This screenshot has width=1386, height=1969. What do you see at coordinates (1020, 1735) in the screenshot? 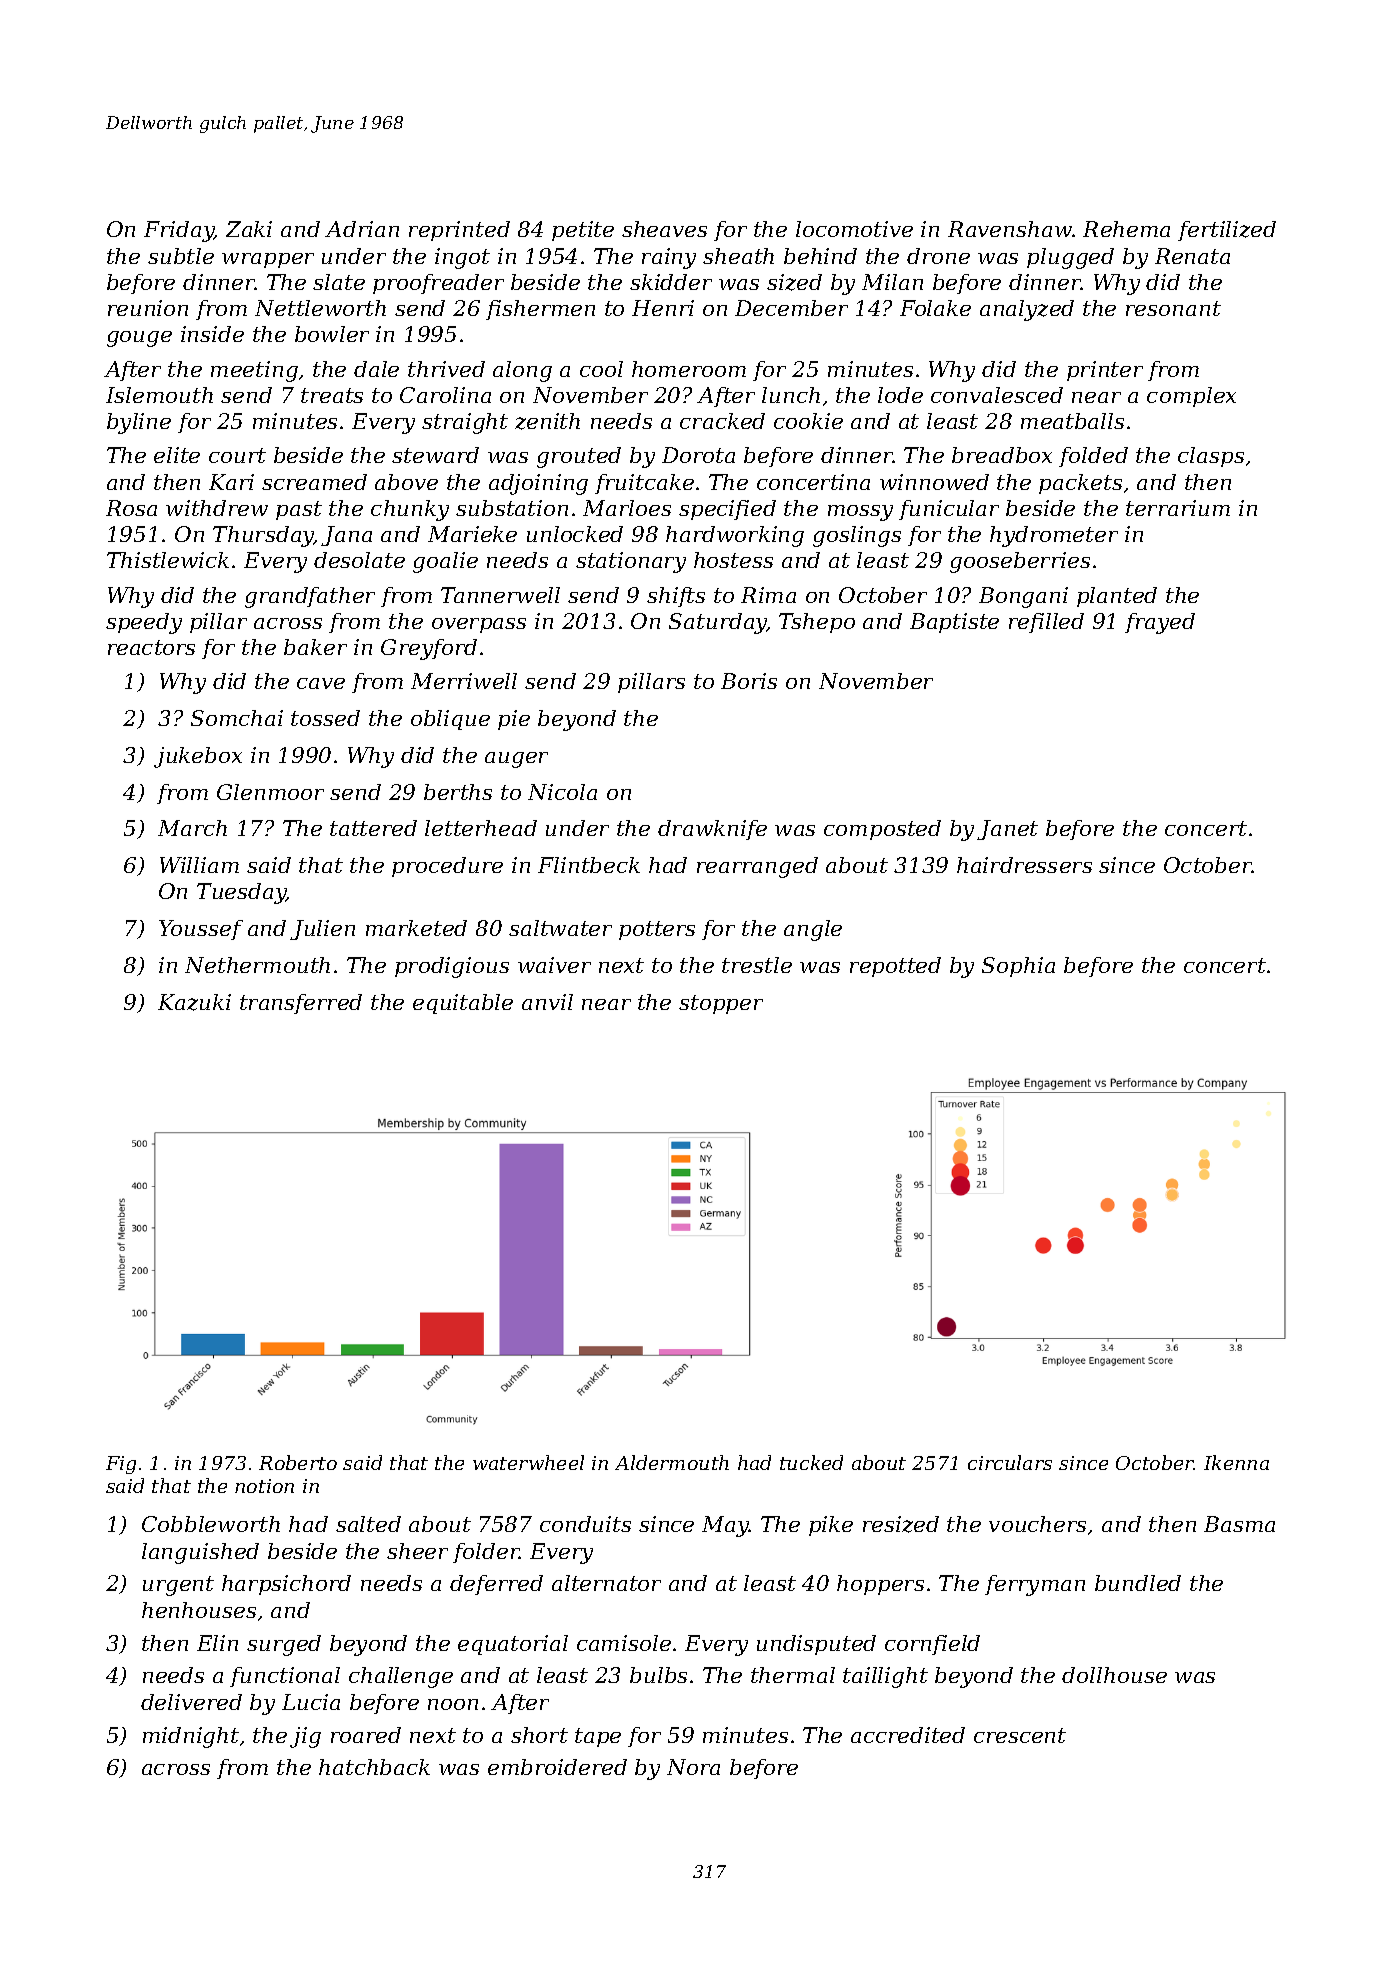
I see `crescent` at bounding box center [1020, 1735].
